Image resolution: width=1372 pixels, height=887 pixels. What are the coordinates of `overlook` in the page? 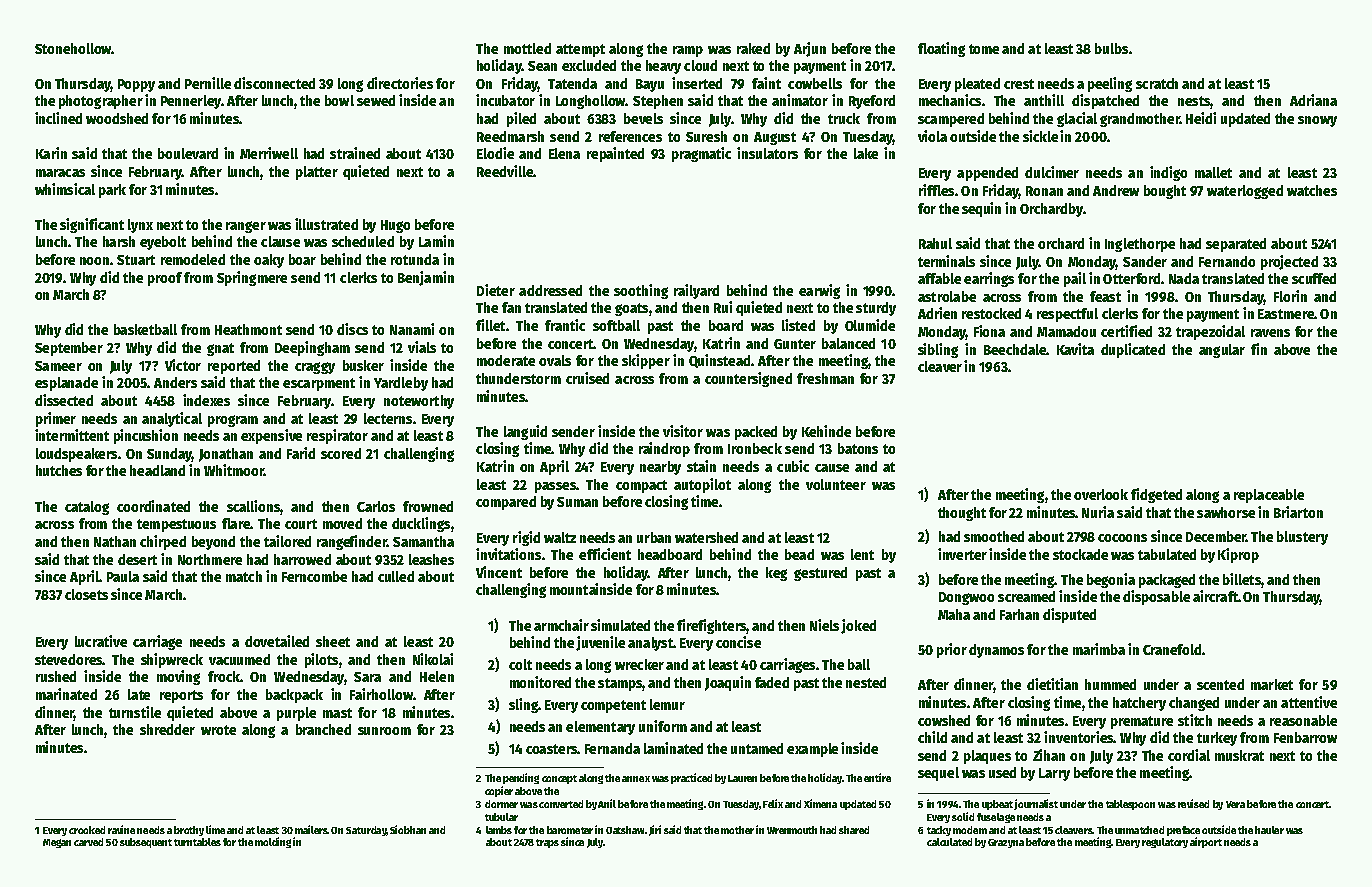 It's located at (1101, 494).
